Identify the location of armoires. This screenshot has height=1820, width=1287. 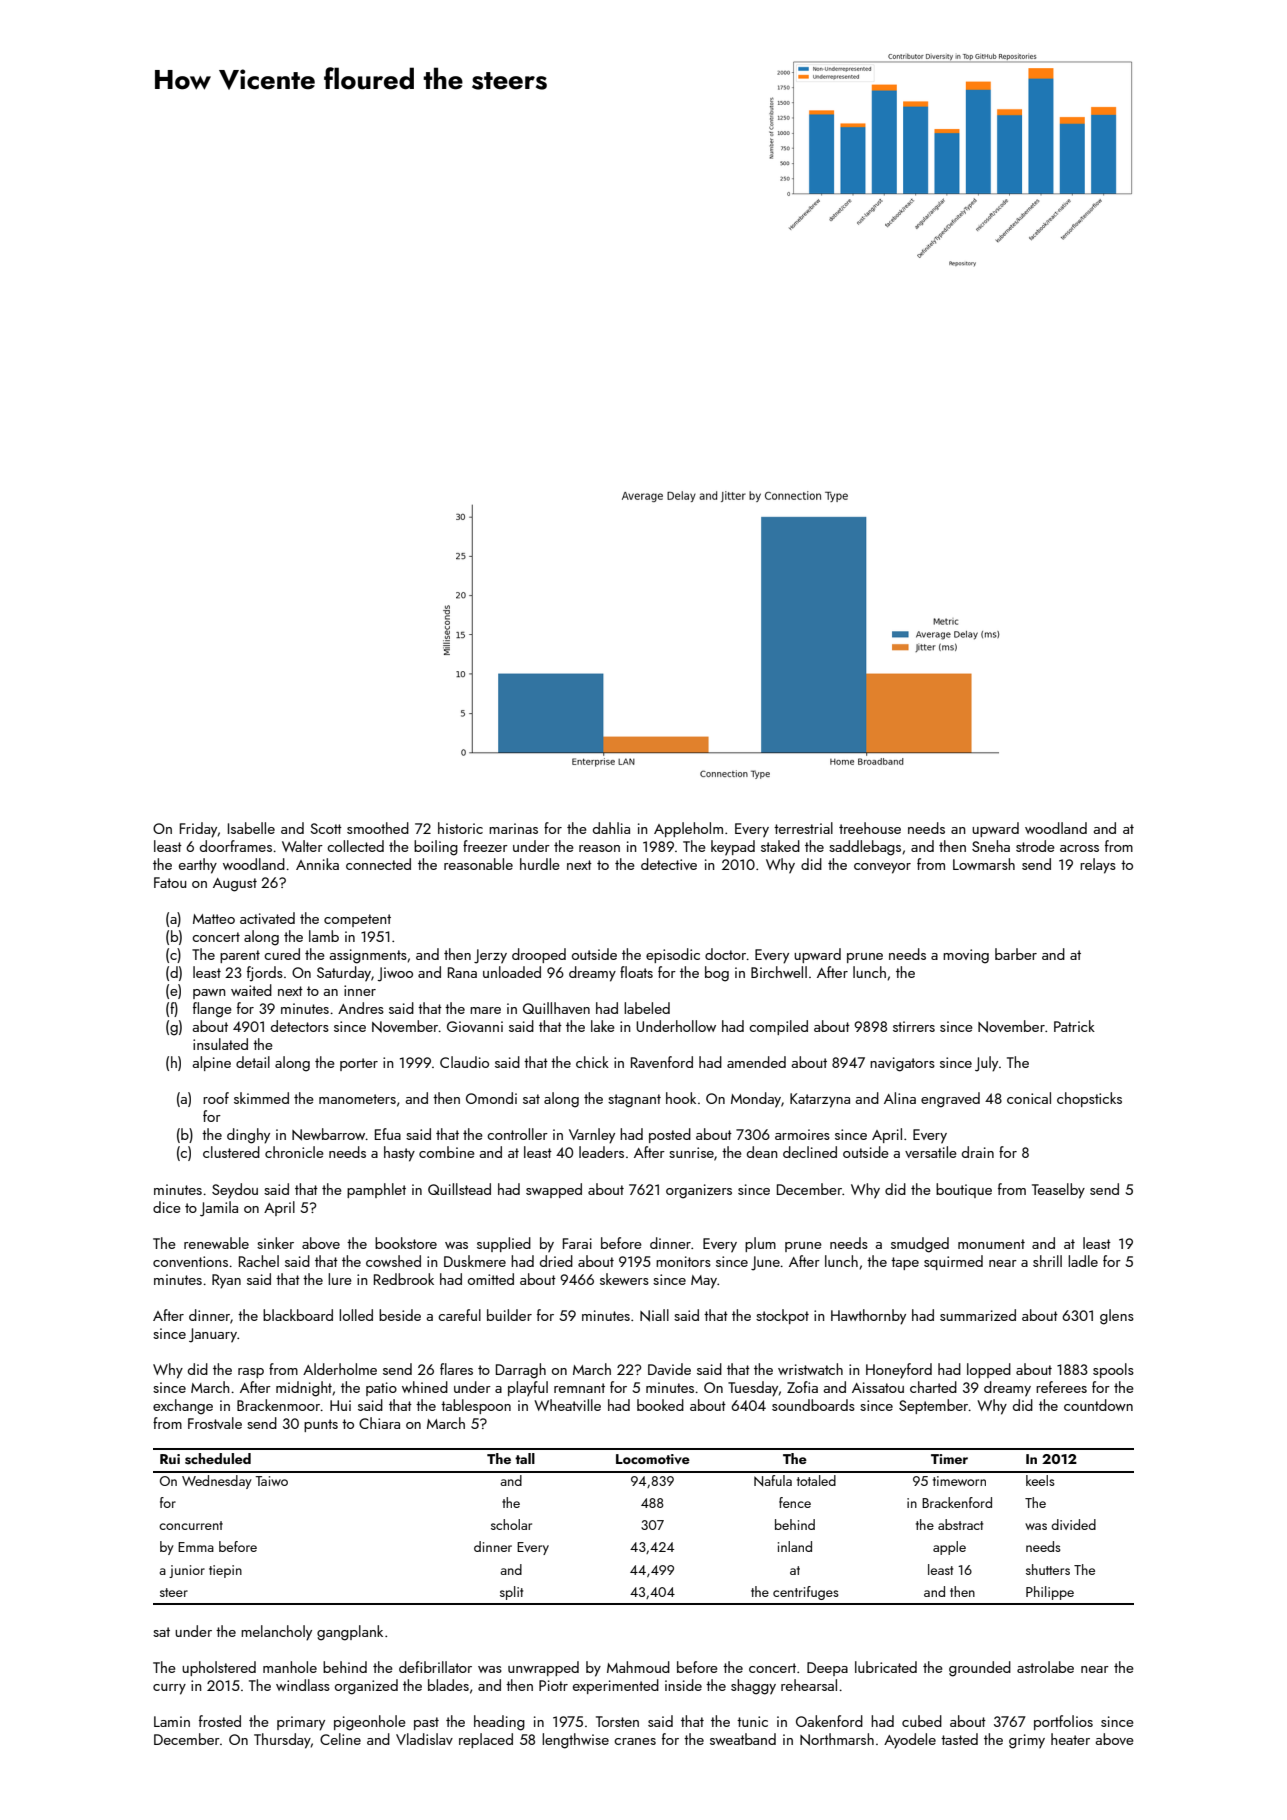
(802, 1134).
